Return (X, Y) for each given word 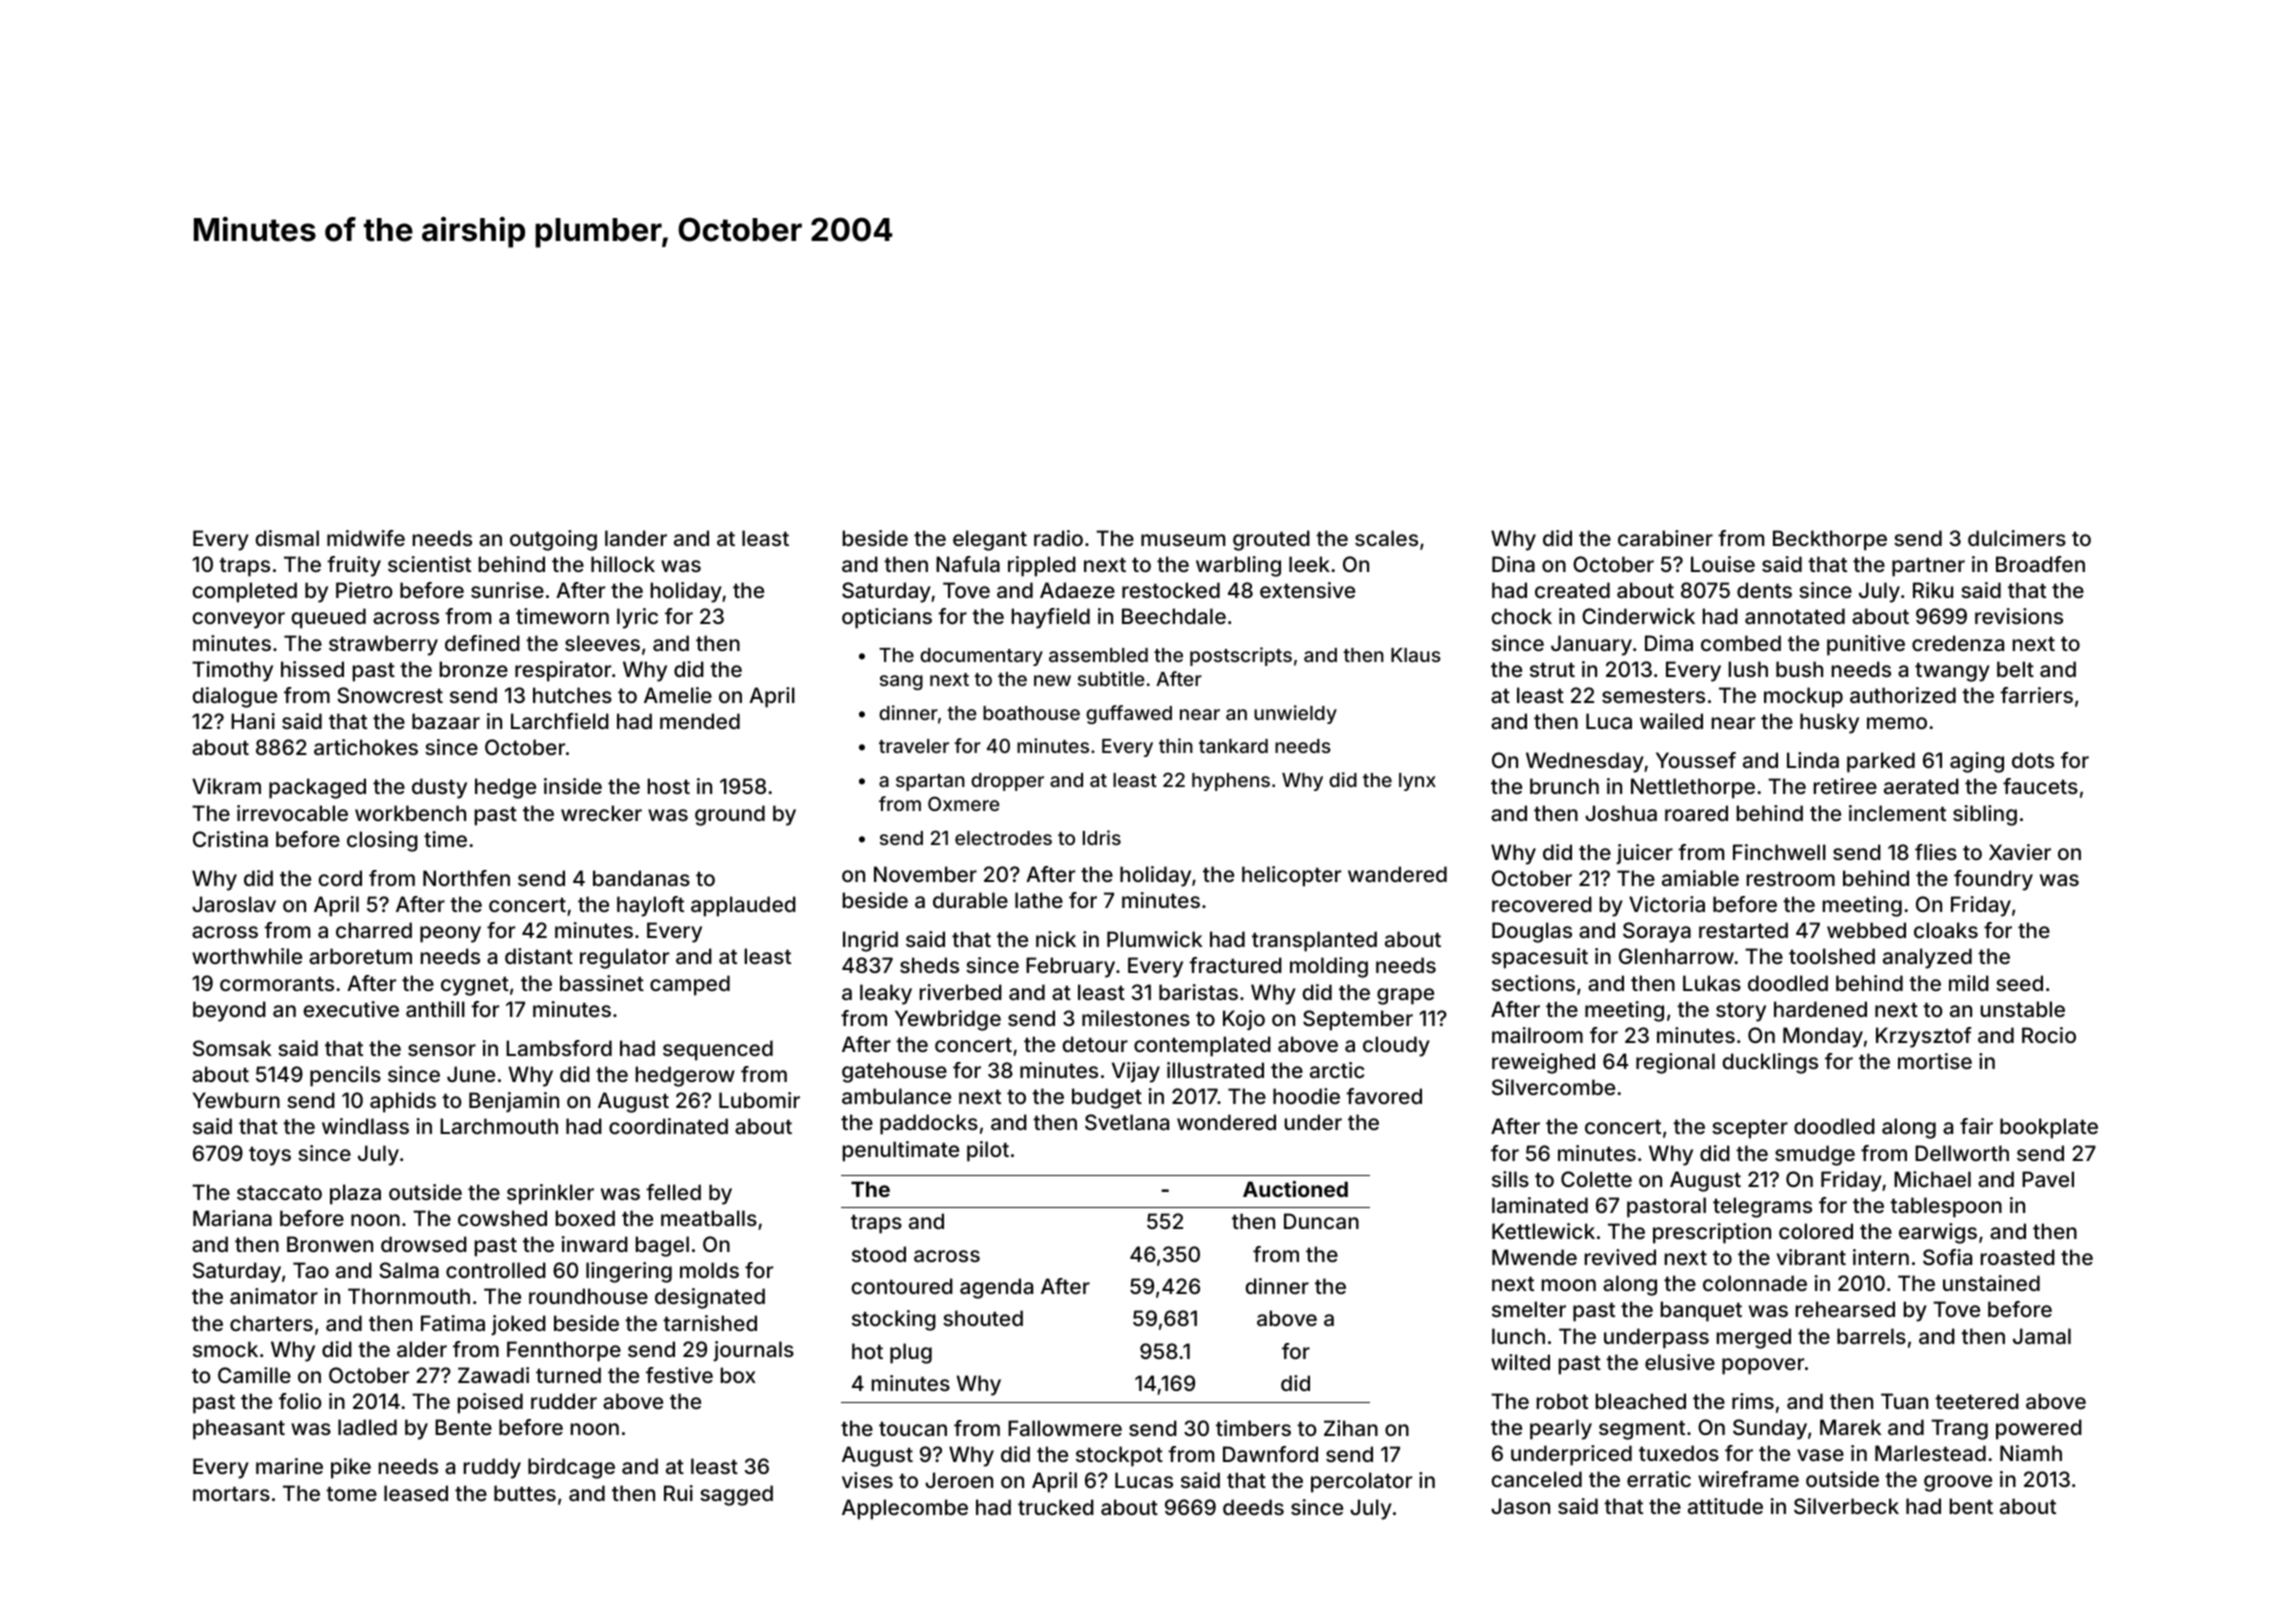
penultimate (901, 1151)
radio (1058, 538)
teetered (1977, 1401)
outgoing (553, 540)
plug (911, 1353)
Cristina (230, 839)
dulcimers (2017, 538)
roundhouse (588, 1296)
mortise (1935, 1061)
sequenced (718, 1050)
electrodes (1003, 838)
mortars (231, 1493)
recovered (1542, 904)
